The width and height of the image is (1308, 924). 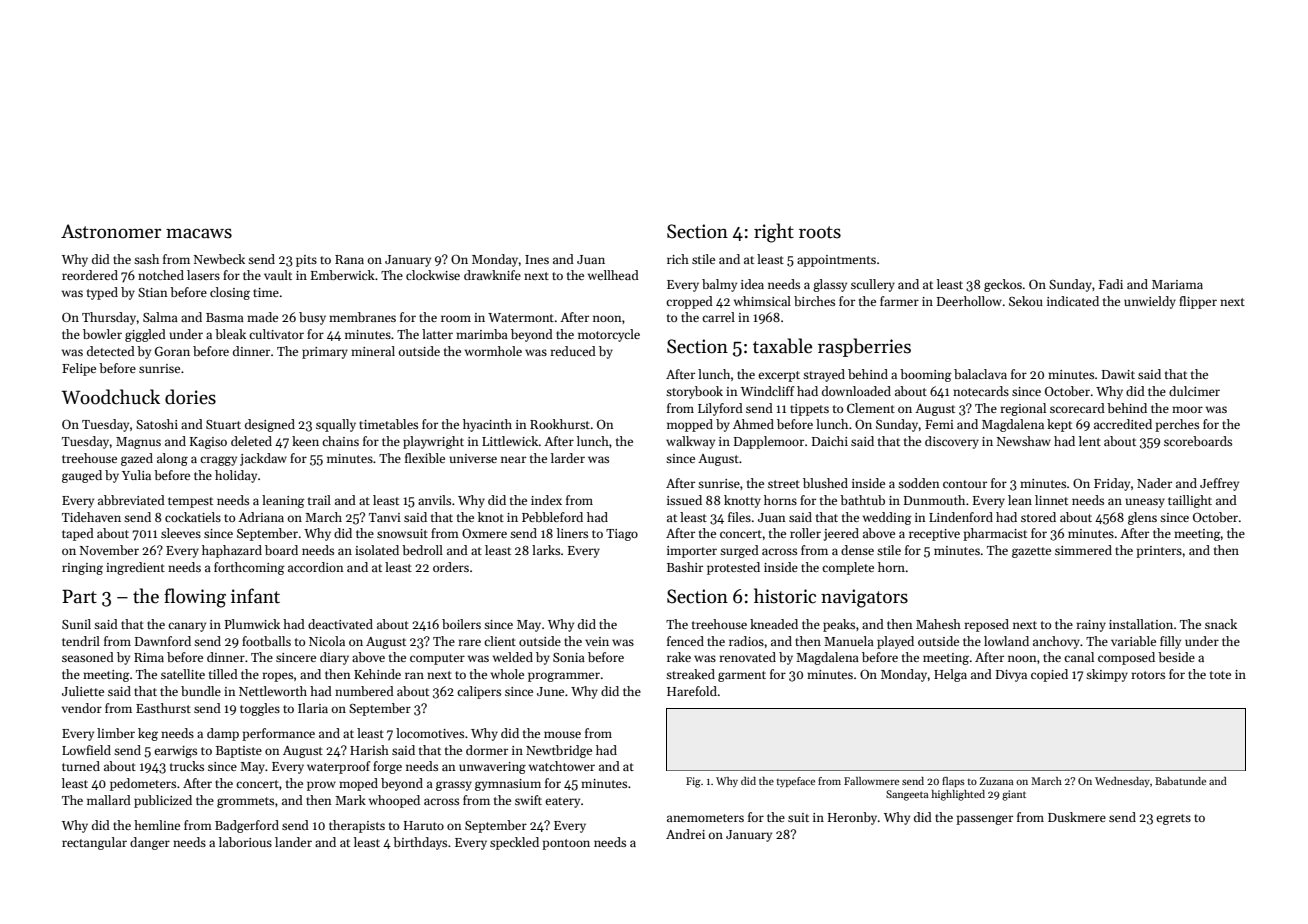 I want to click on roots, so click(x=820, y=232).
